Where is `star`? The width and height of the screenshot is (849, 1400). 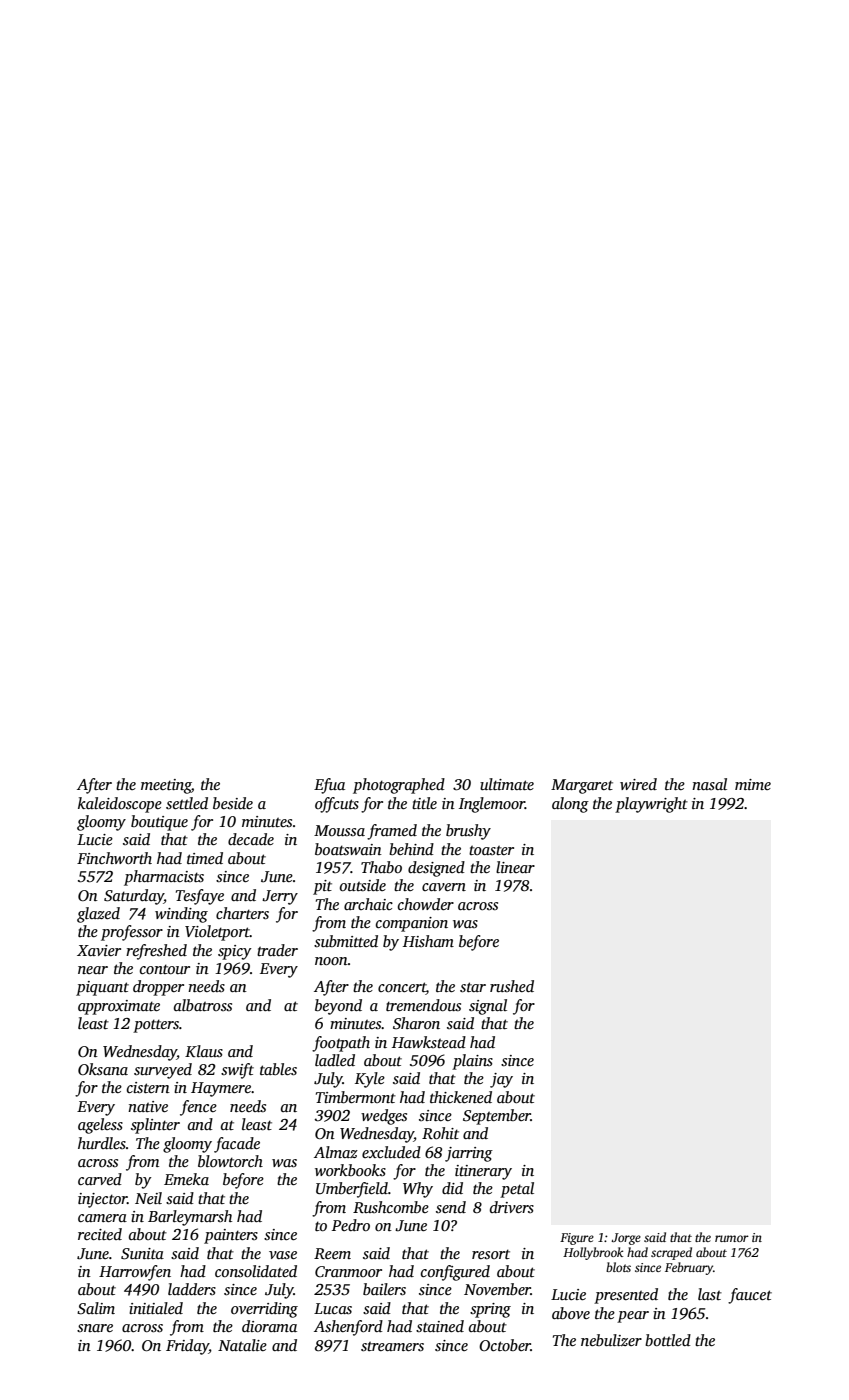 star is located at coordinates (473, 987).
